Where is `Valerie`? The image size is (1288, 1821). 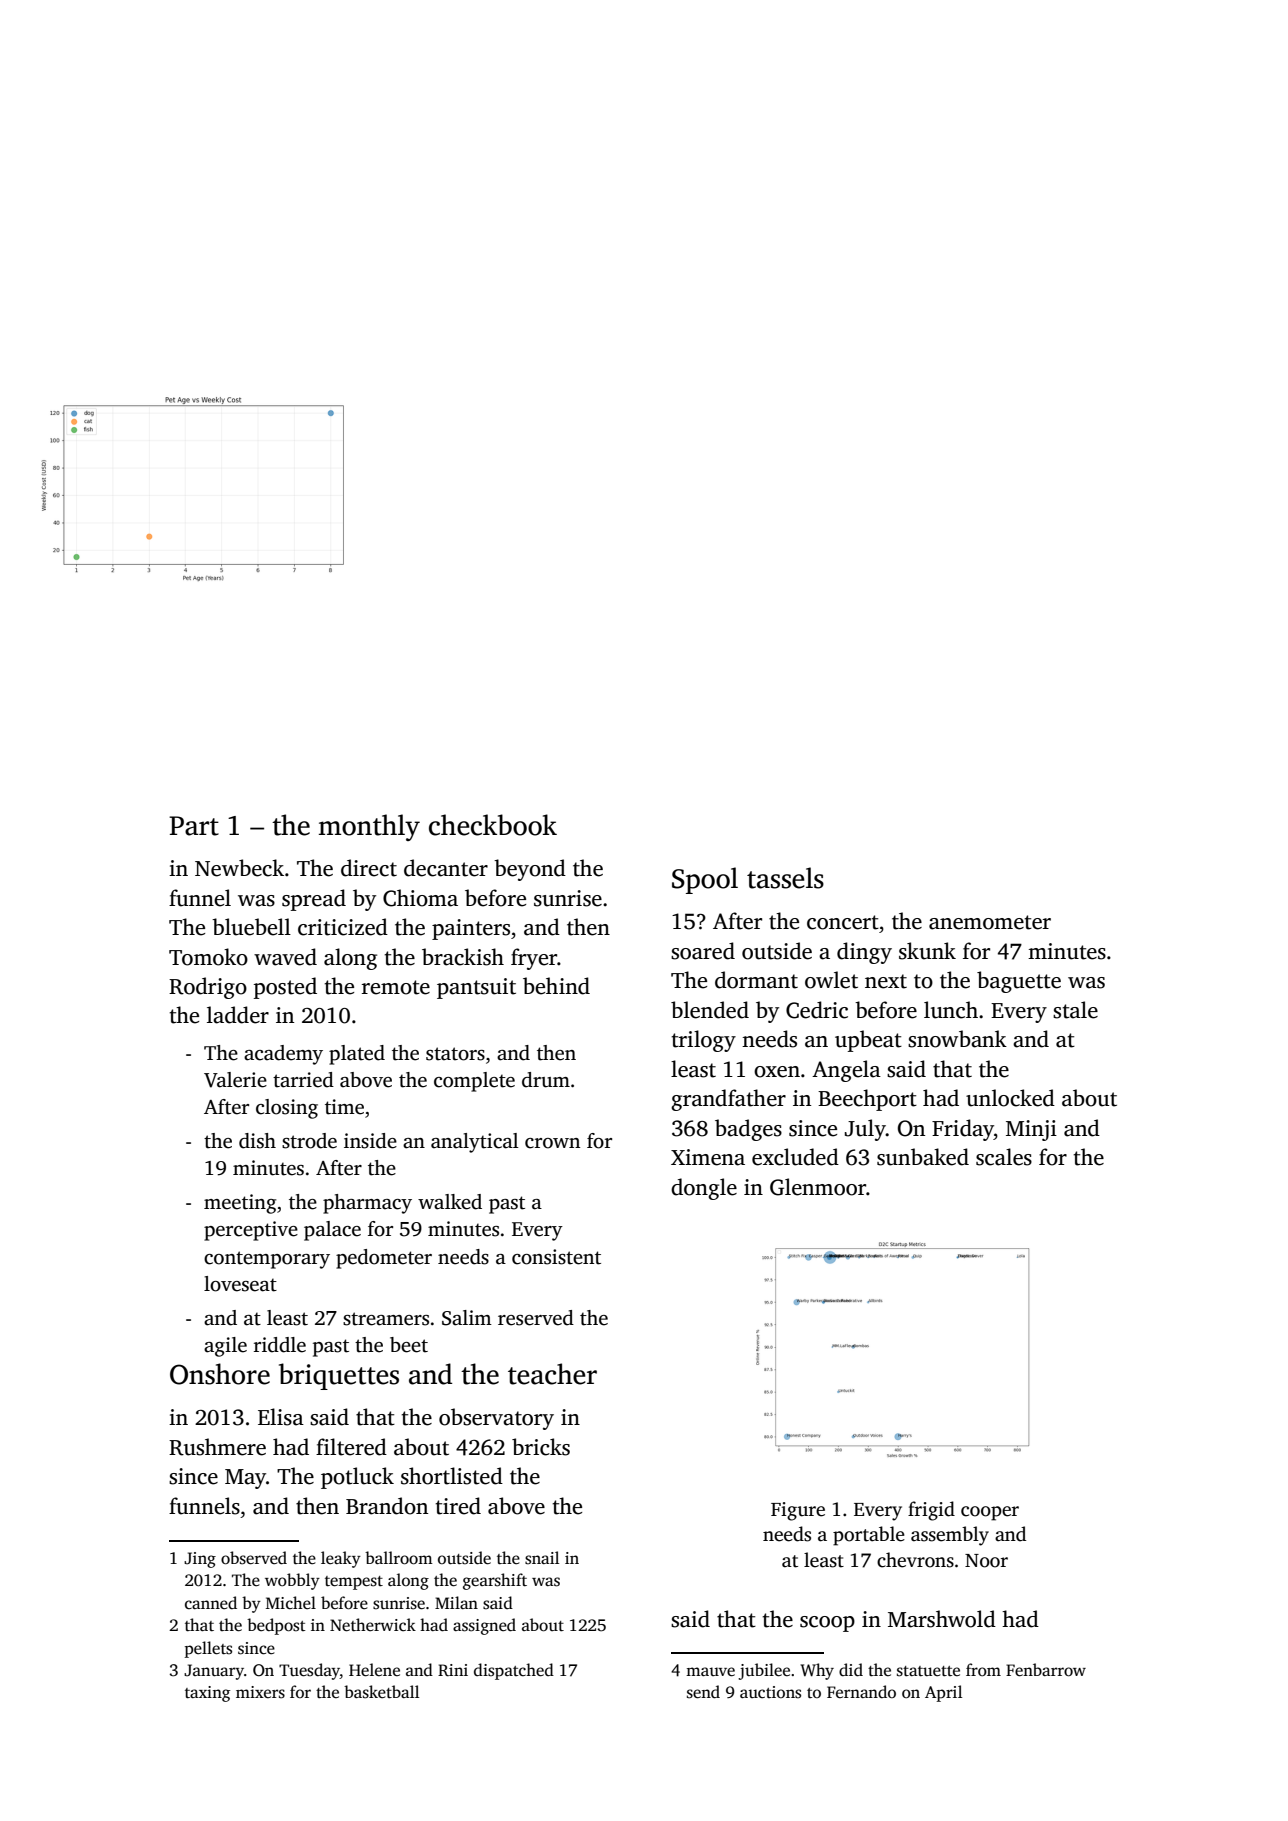
Valerie is located at coordinates (235, 1080).
